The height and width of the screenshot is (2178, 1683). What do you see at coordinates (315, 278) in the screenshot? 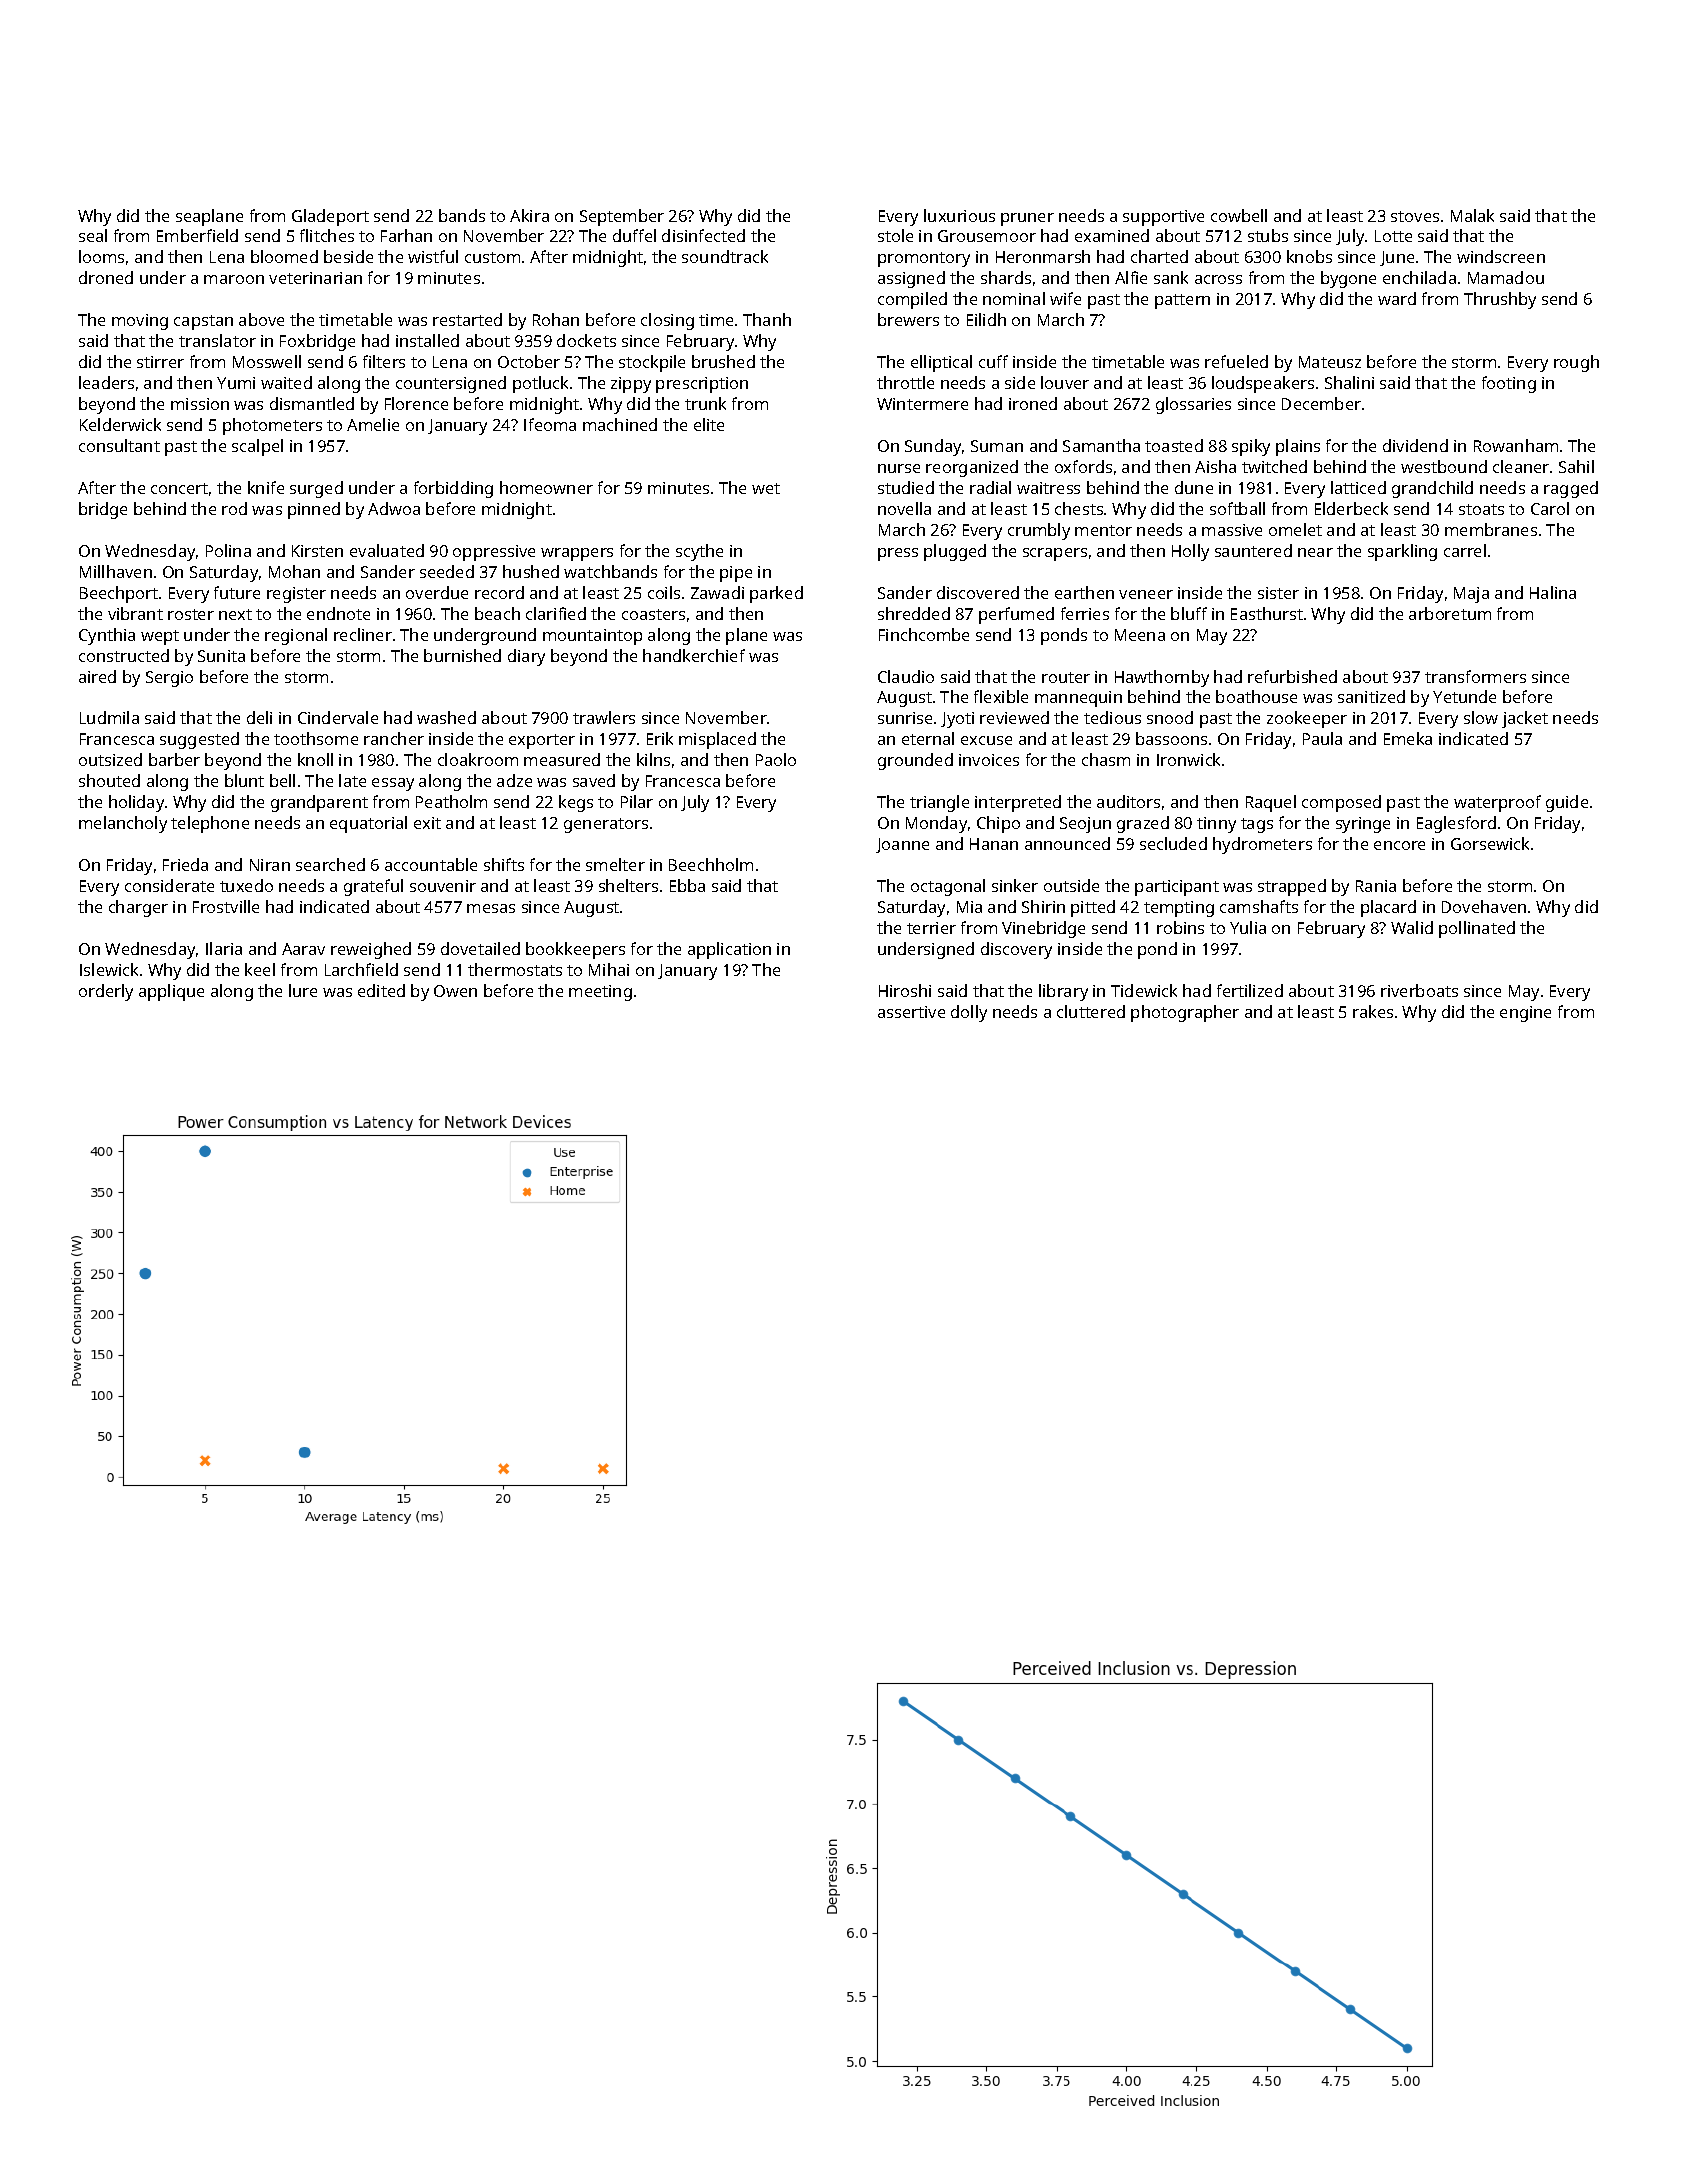
I see `veterinarian` at bounding box center [315, 278].
